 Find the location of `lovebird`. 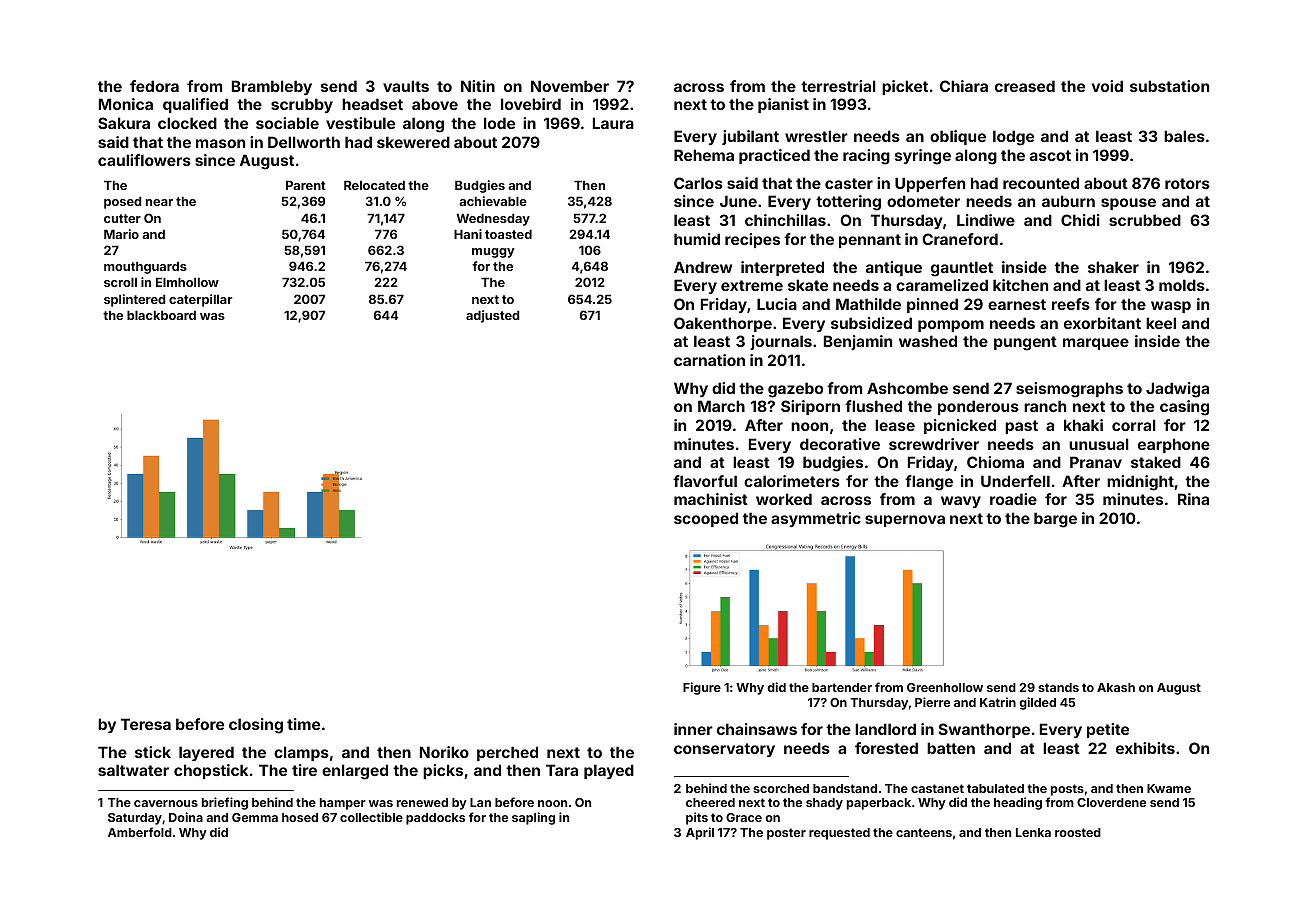

lovebird is located at coordinates (531, 104).
